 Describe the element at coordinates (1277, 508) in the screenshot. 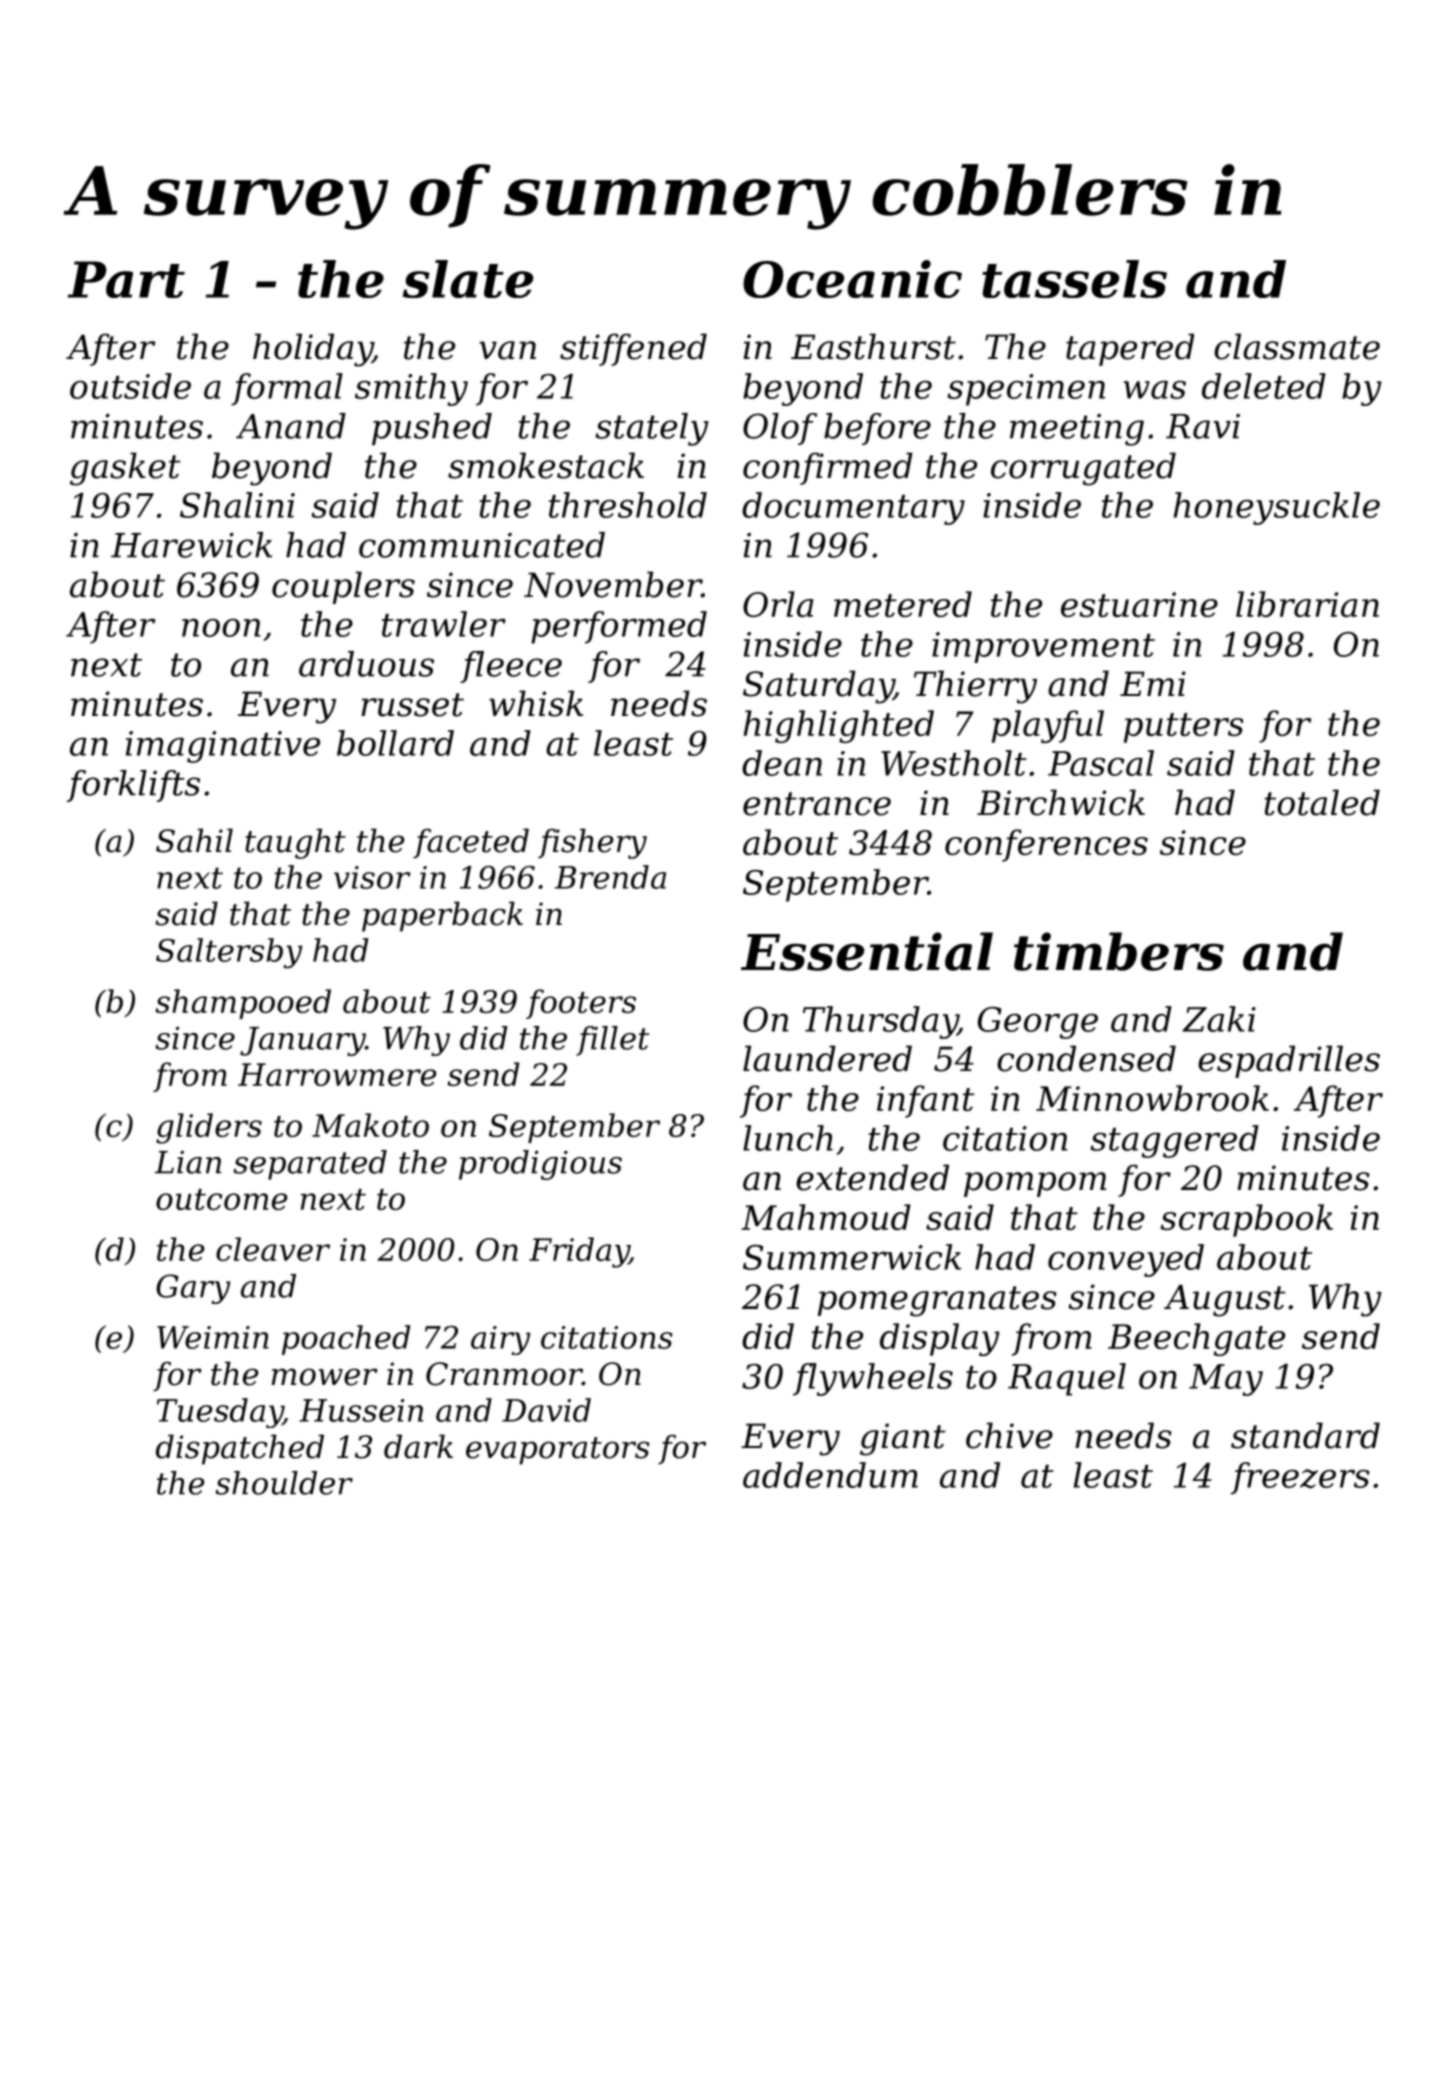

I see `honeysuckle` at that location.
